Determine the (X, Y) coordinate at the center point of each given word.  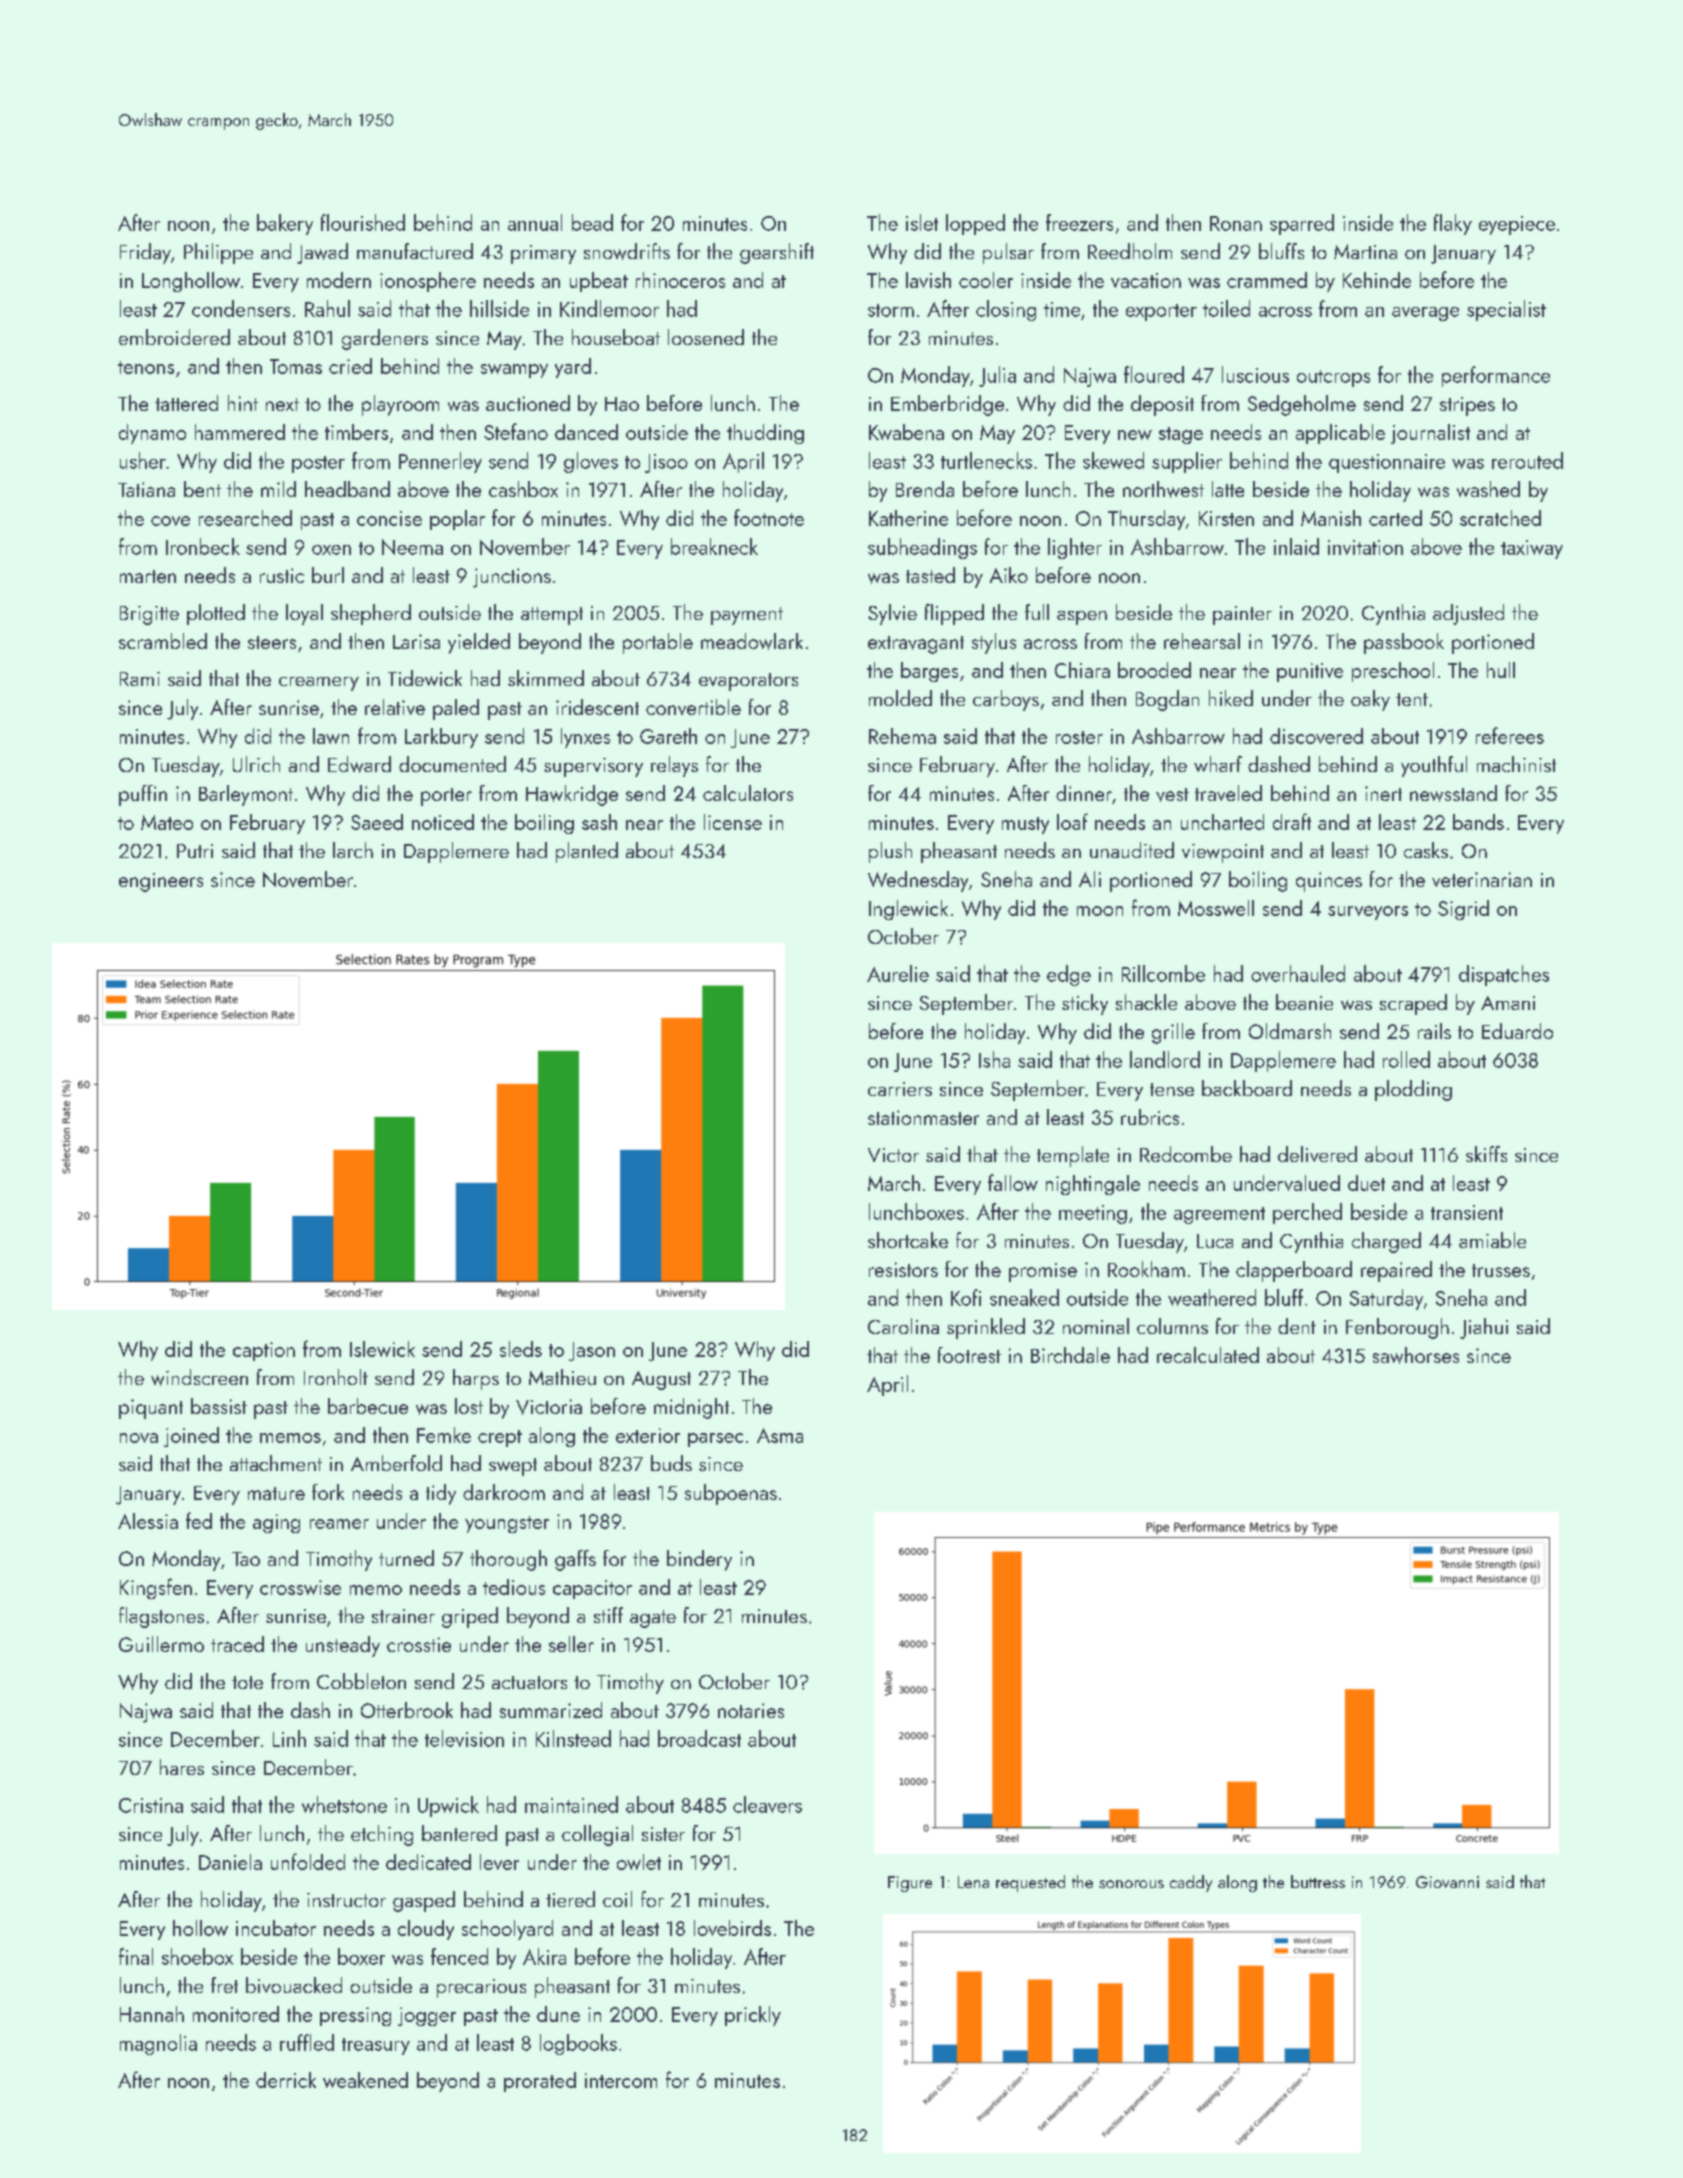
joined (191, 1437)
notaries (751, 1710)
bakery (285, 224)
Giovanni (1447, 1882)
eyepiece (1517, 225)
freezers (1079, 222)
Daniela (230, 1862)
